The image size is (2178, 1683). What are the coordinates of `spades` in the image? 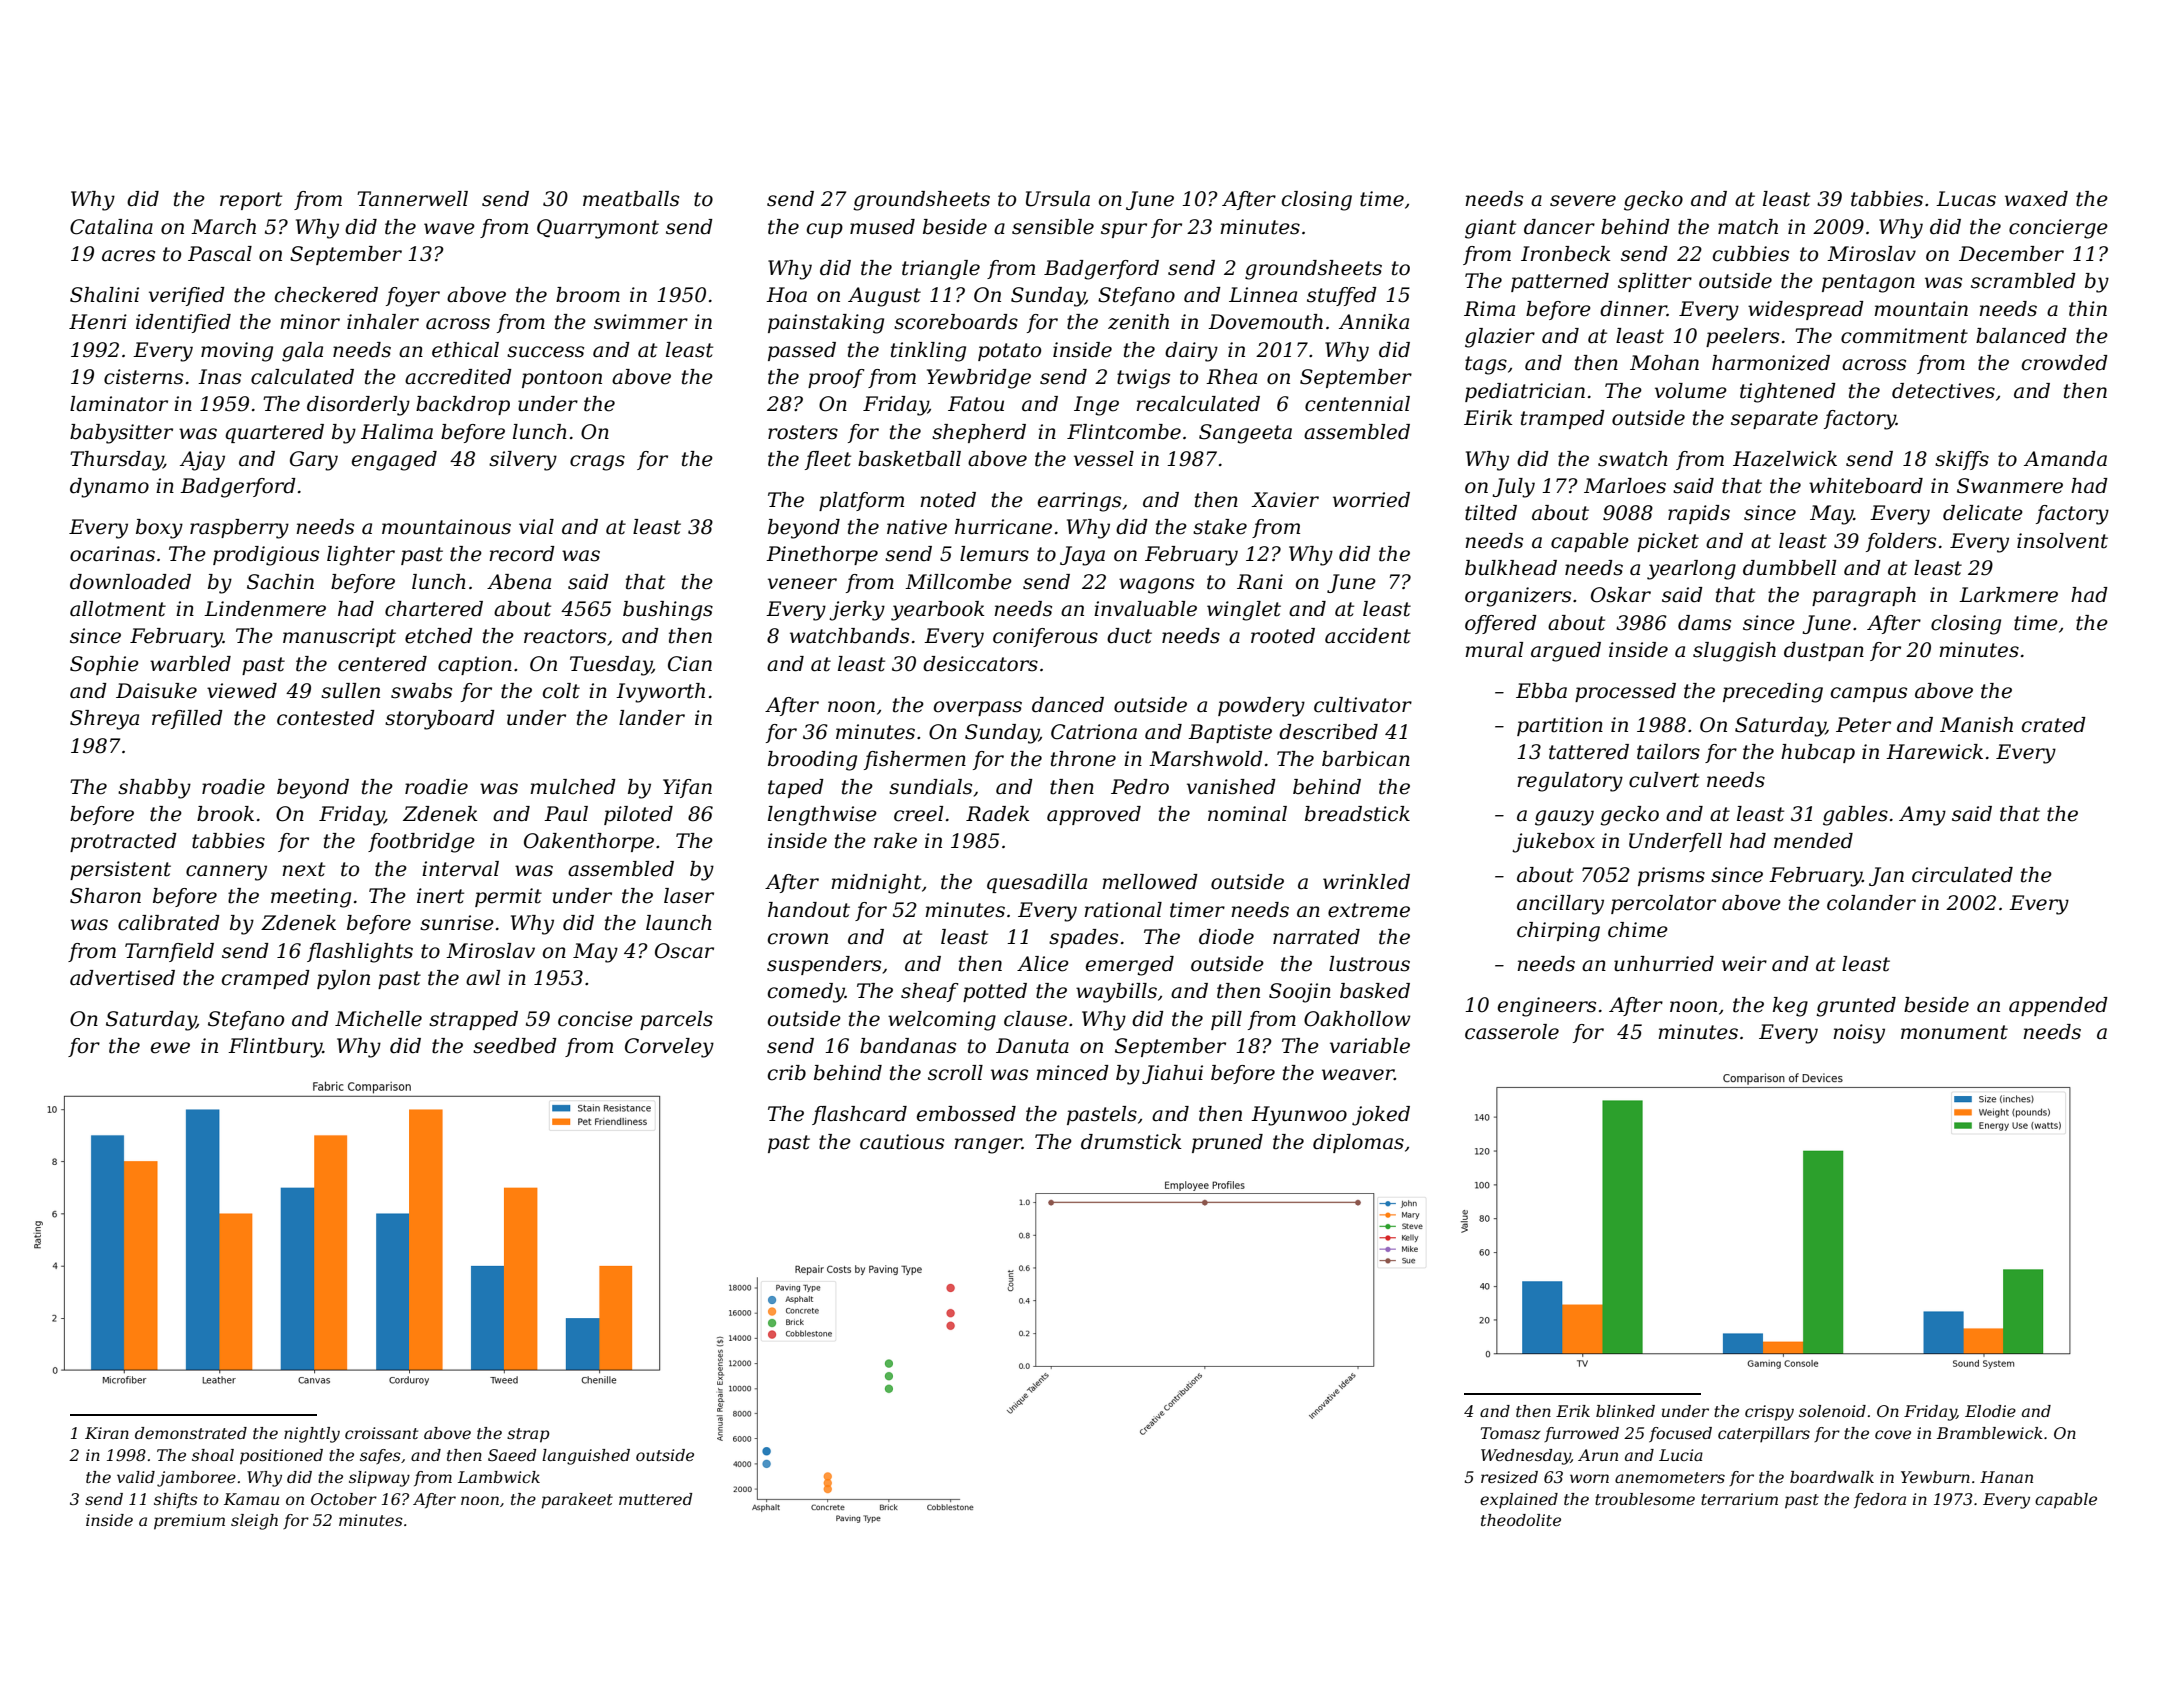 It's located at (1083, 938).
